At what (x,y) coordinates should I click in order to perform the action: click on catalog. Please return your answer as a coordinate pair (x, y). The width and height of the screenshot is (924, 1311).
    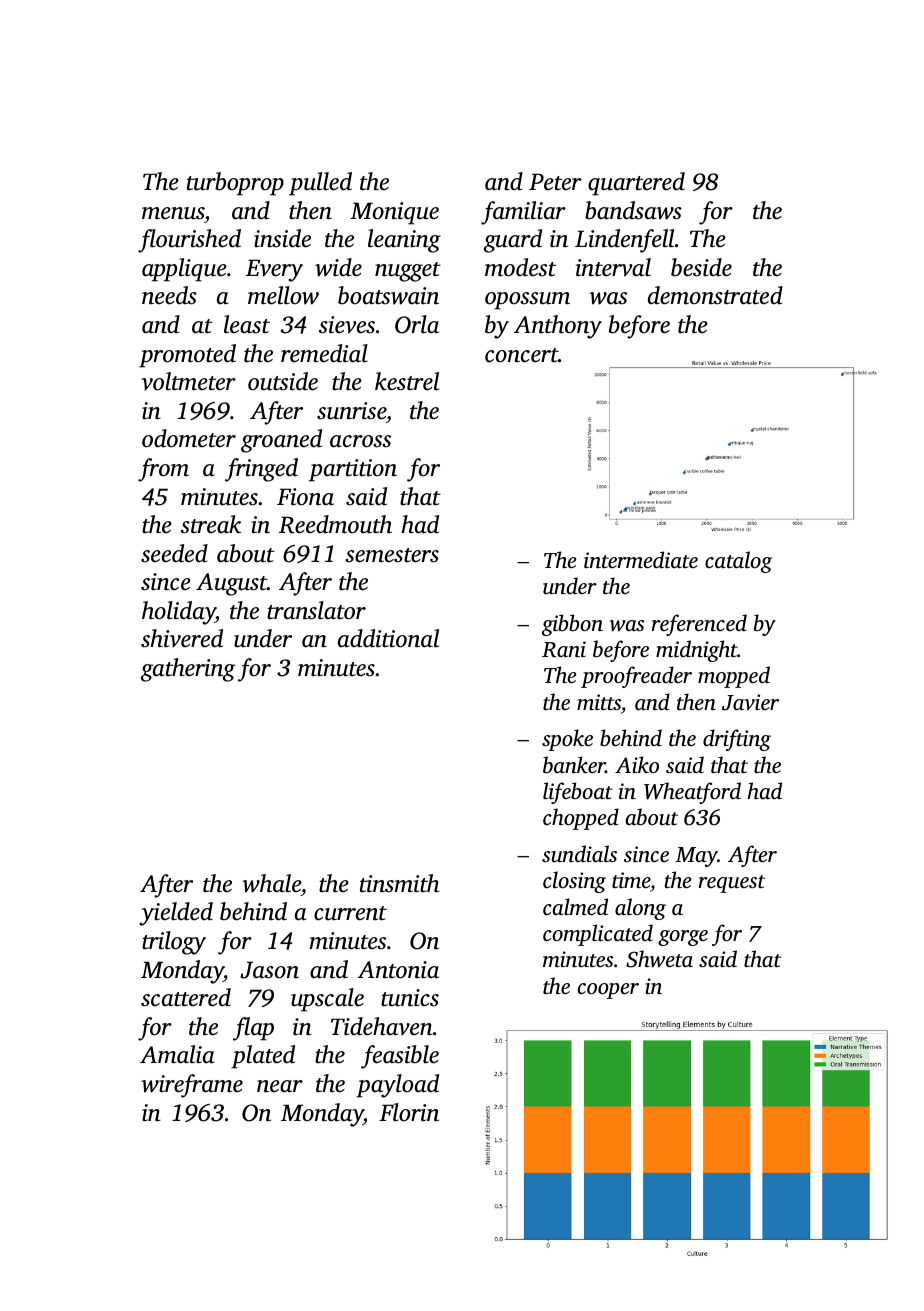
    Looking at the image, I should click on (738, 562).
